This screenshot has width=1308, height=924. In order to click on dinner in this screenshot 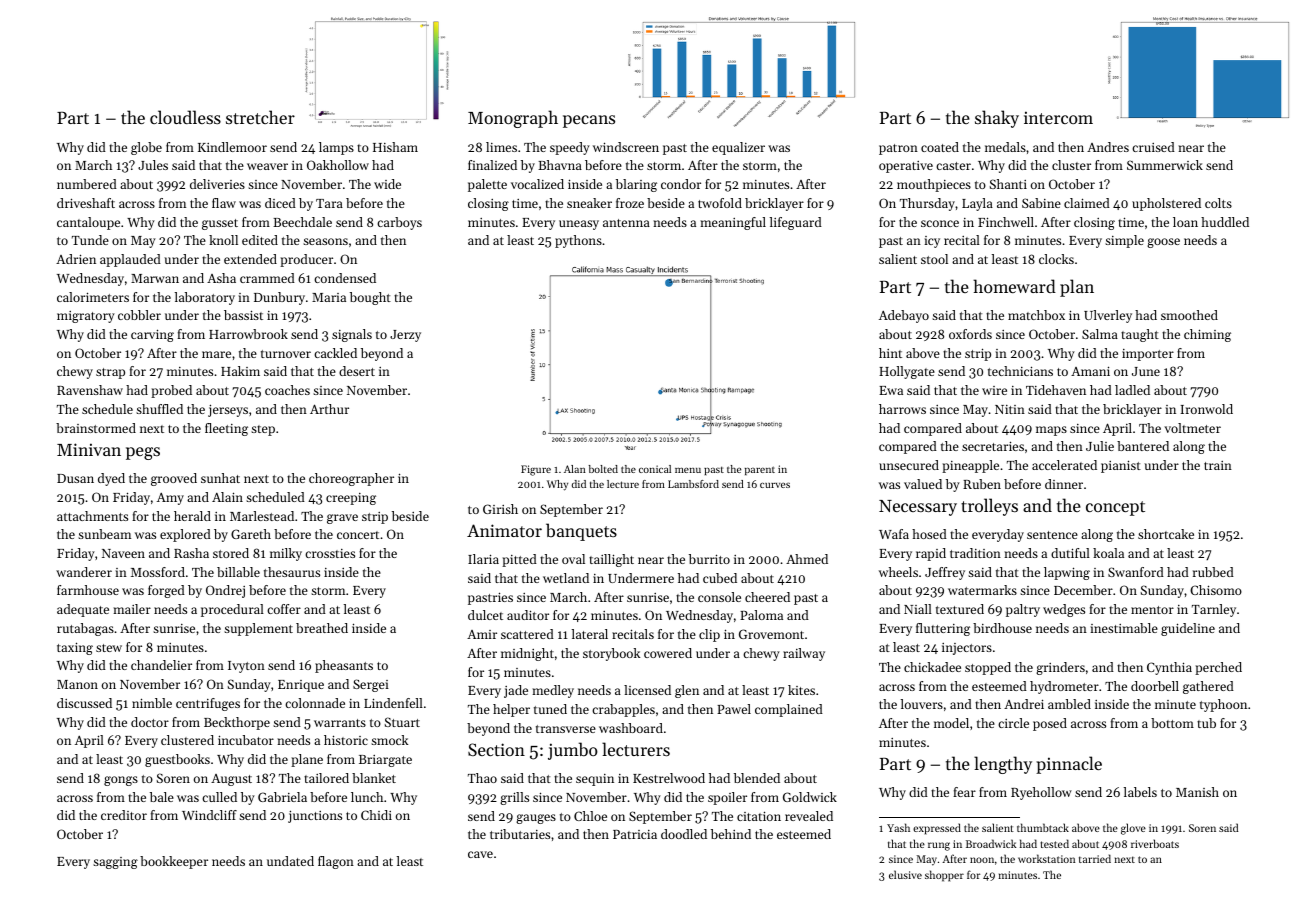, I will do `click(1064, 484)`.
